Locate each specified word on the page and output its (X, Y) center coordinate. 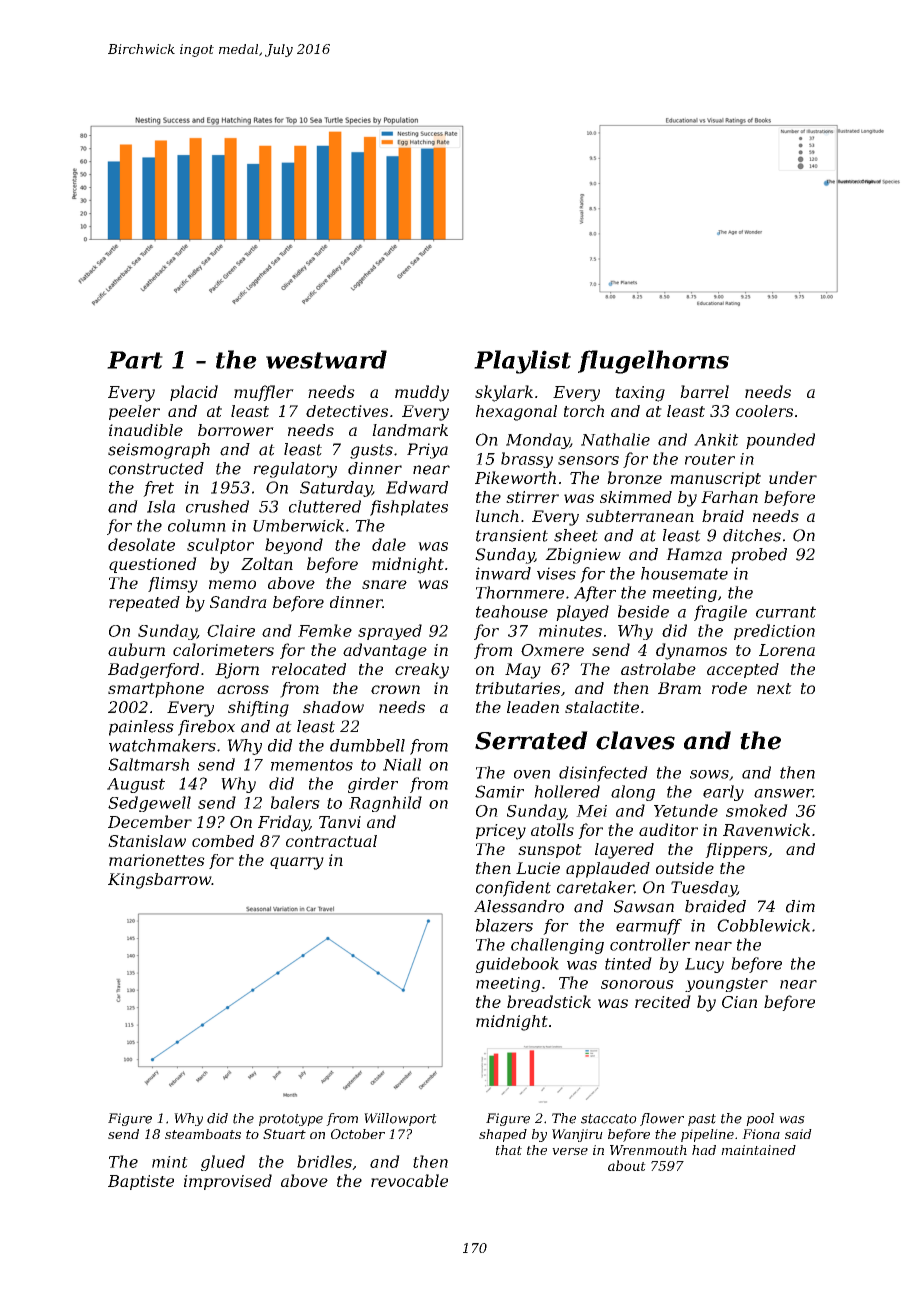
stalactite (602, 707)
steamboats (203, 1134)
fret (158, 489)
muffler (264, 393)
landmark (410, 430)
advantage (385, 651)
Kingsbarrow (159, 881)
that (509, 1150)
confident (513, 889)
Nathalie (615, 439)
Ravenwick (766, 829)
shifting (258, 709)
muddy (422, 393)
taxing (640, 394)
